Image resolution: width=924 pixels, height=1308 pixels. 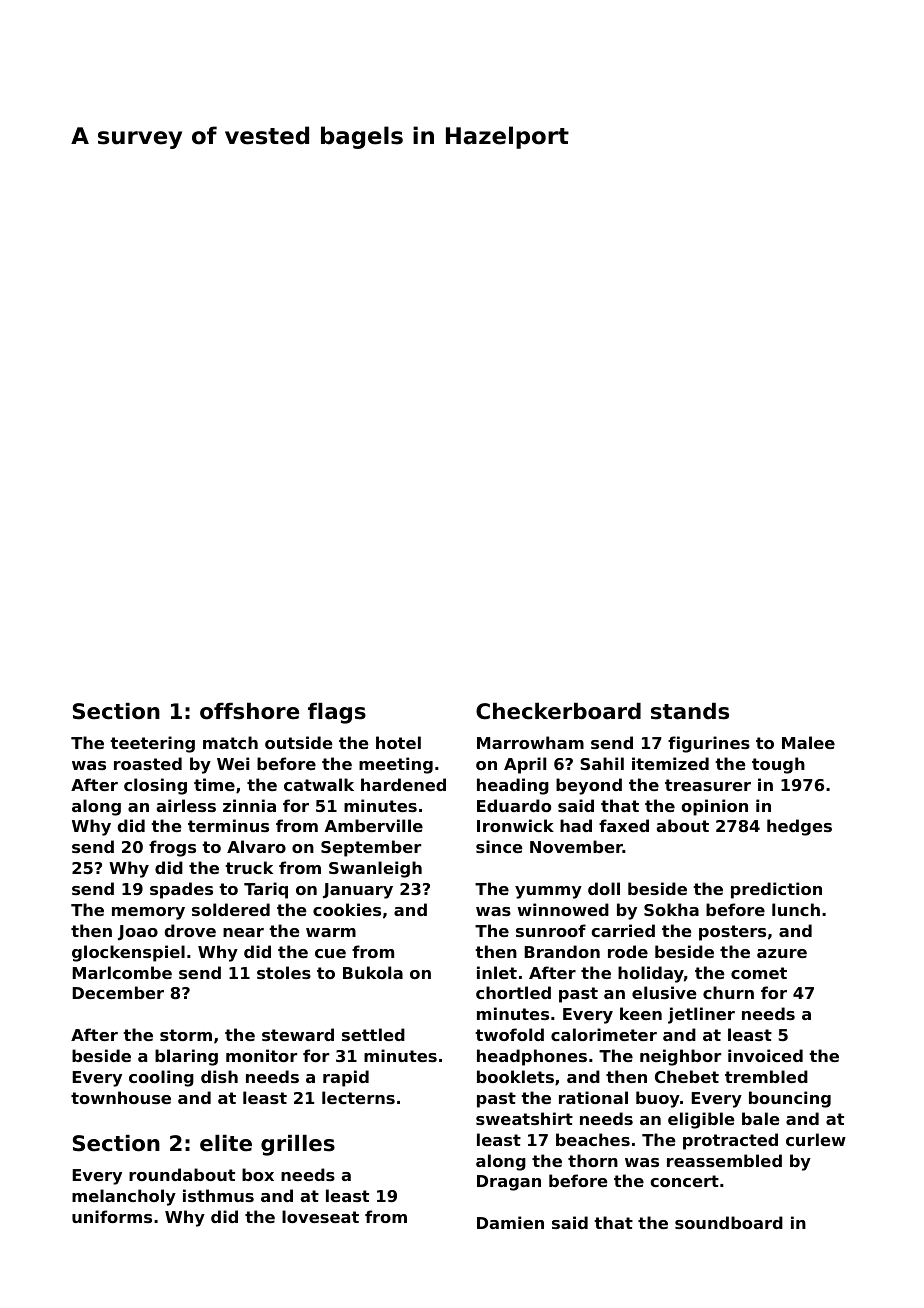 What do you see at coordinates (776, 890) in the screenshot?
I see `prediction` at bounding box center [776, 890].
